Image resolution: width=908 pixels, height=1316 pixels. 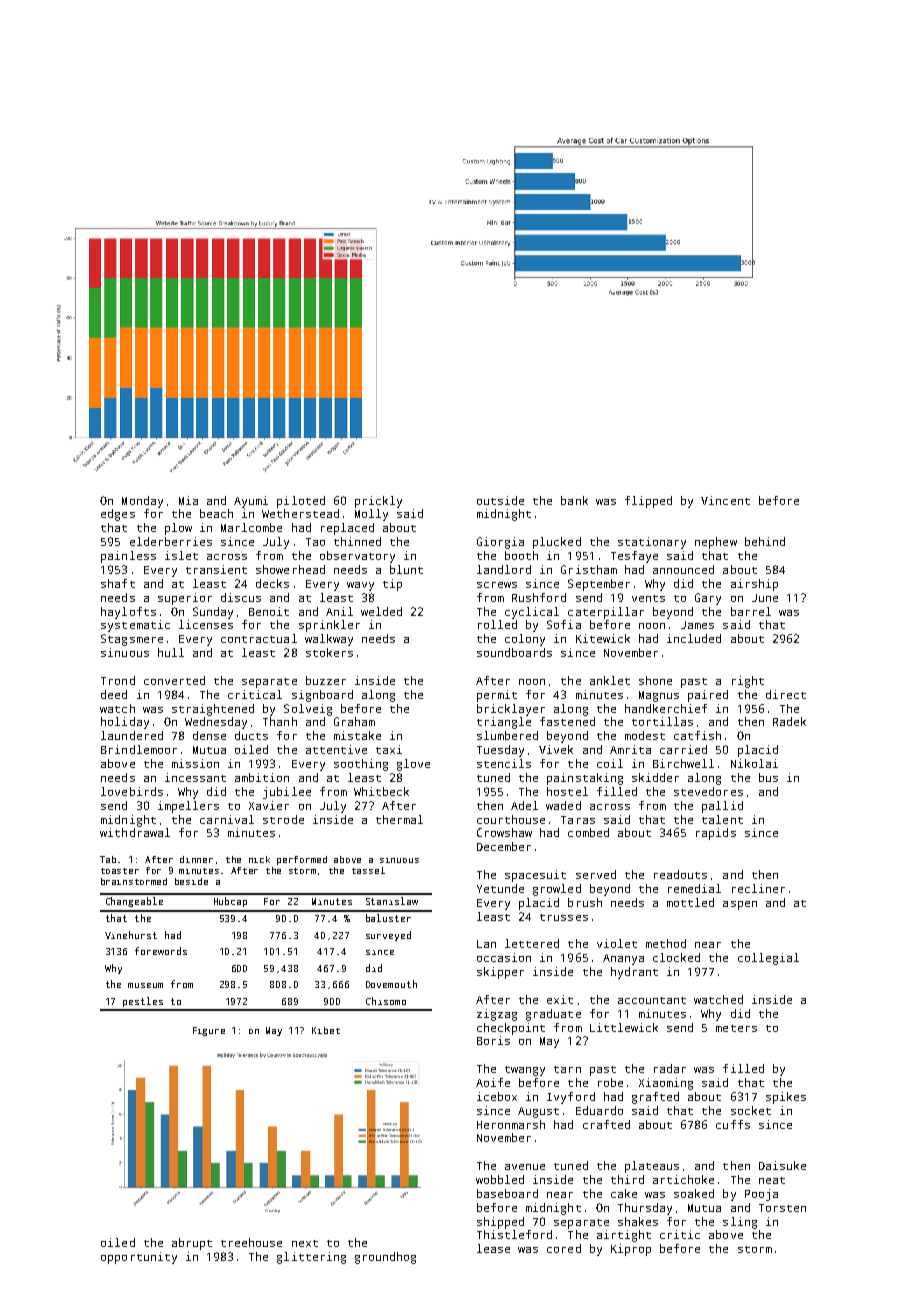 I want to click on airship, so click(x=754, y=585).
